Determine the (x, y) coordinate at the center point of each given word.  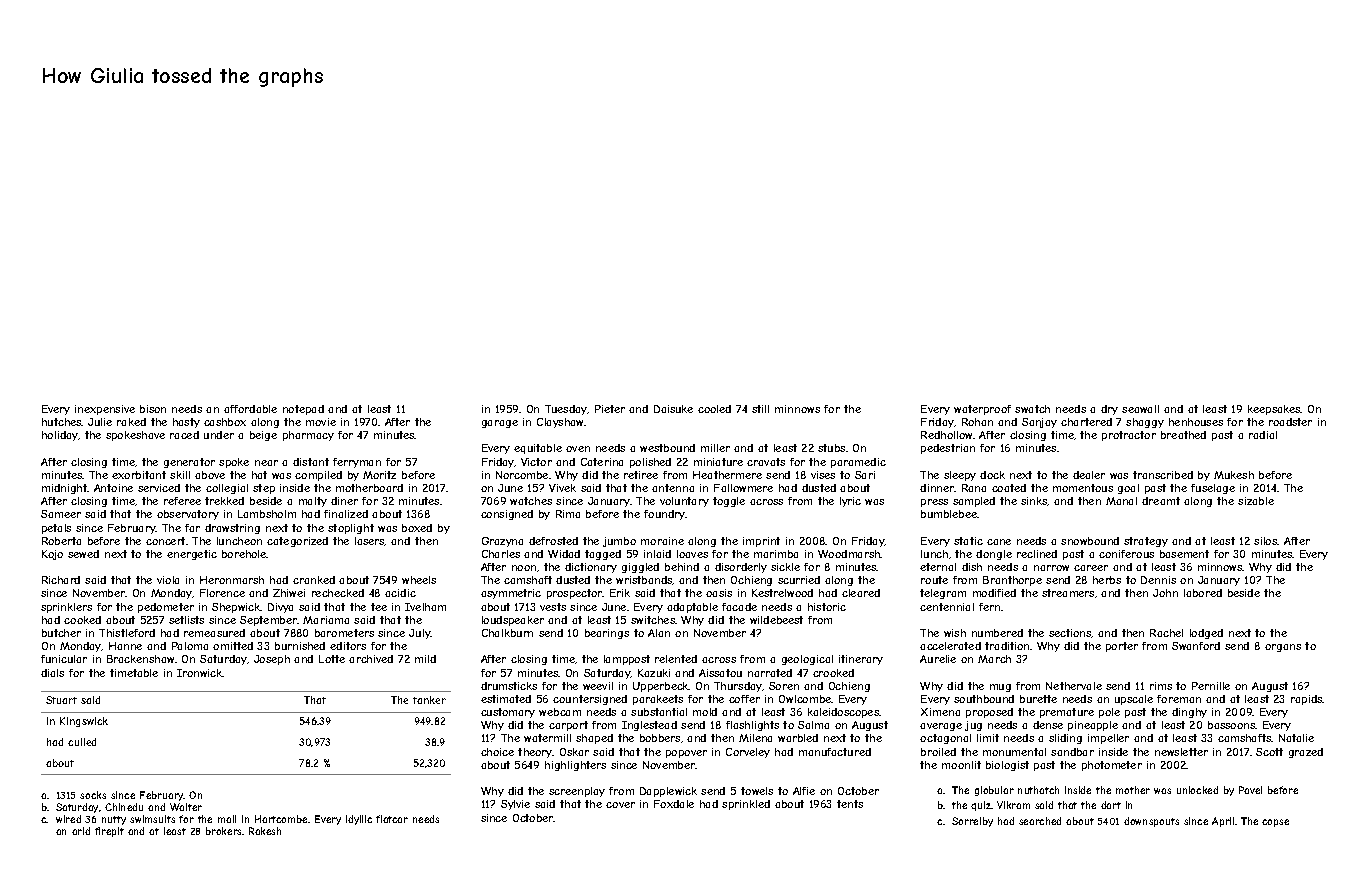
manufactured (835, 752)
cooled (714, 409)
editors (348, 646)
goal (1128, 489)
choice (497, 752)
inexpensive (105, 410)
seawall (1140, 409)
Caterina (602, 462)
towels (757, 791)
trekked (224, 501)
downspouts (1151, 822)
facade (739, 607)
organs (1283, 648)
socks (93, 795)
